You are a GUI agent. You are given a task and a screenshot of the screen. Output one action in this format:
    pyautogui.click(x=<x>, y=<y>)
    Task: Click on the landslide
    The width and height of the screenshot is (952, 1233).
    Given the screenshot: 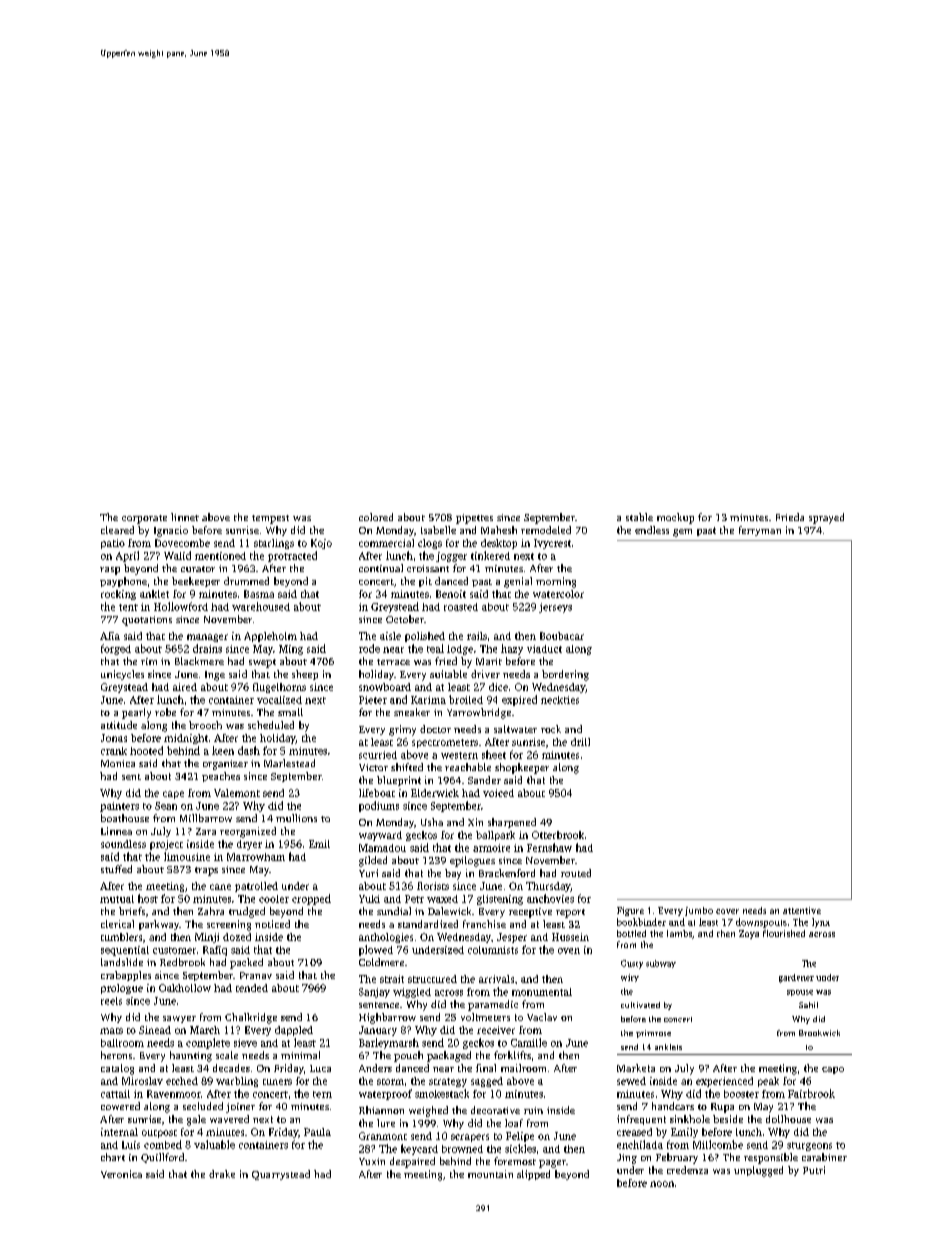 What is the action you would take?
    pyautogui.click(x=122, y=962)
